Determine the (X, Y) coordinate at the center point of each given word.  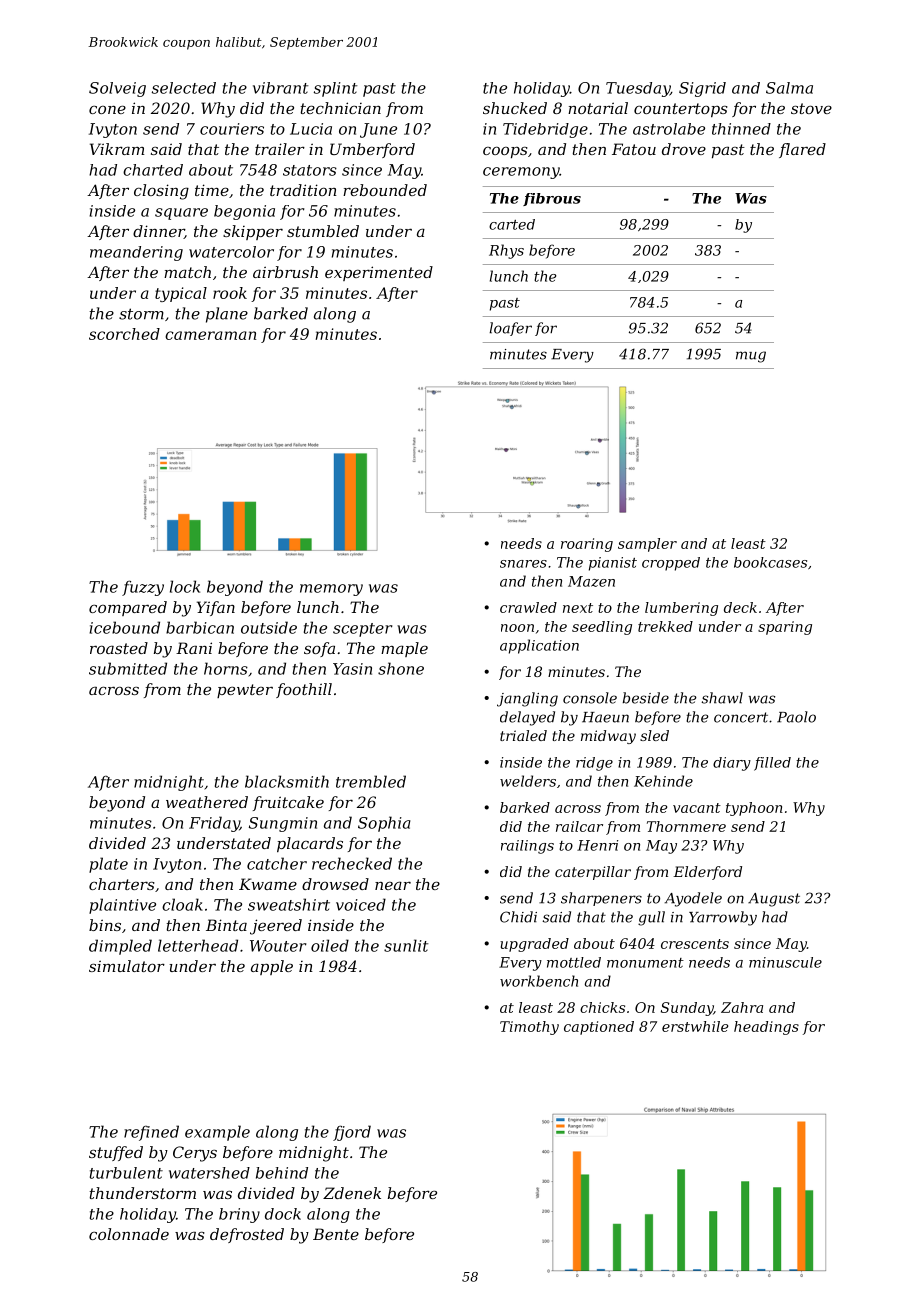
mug (751, 357)
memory (331, 590)
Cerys (195, 1154)
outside (269, 627)
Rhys (506, 251)
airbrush (285, 272)
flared (802, 150)
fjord (352, 1133)
